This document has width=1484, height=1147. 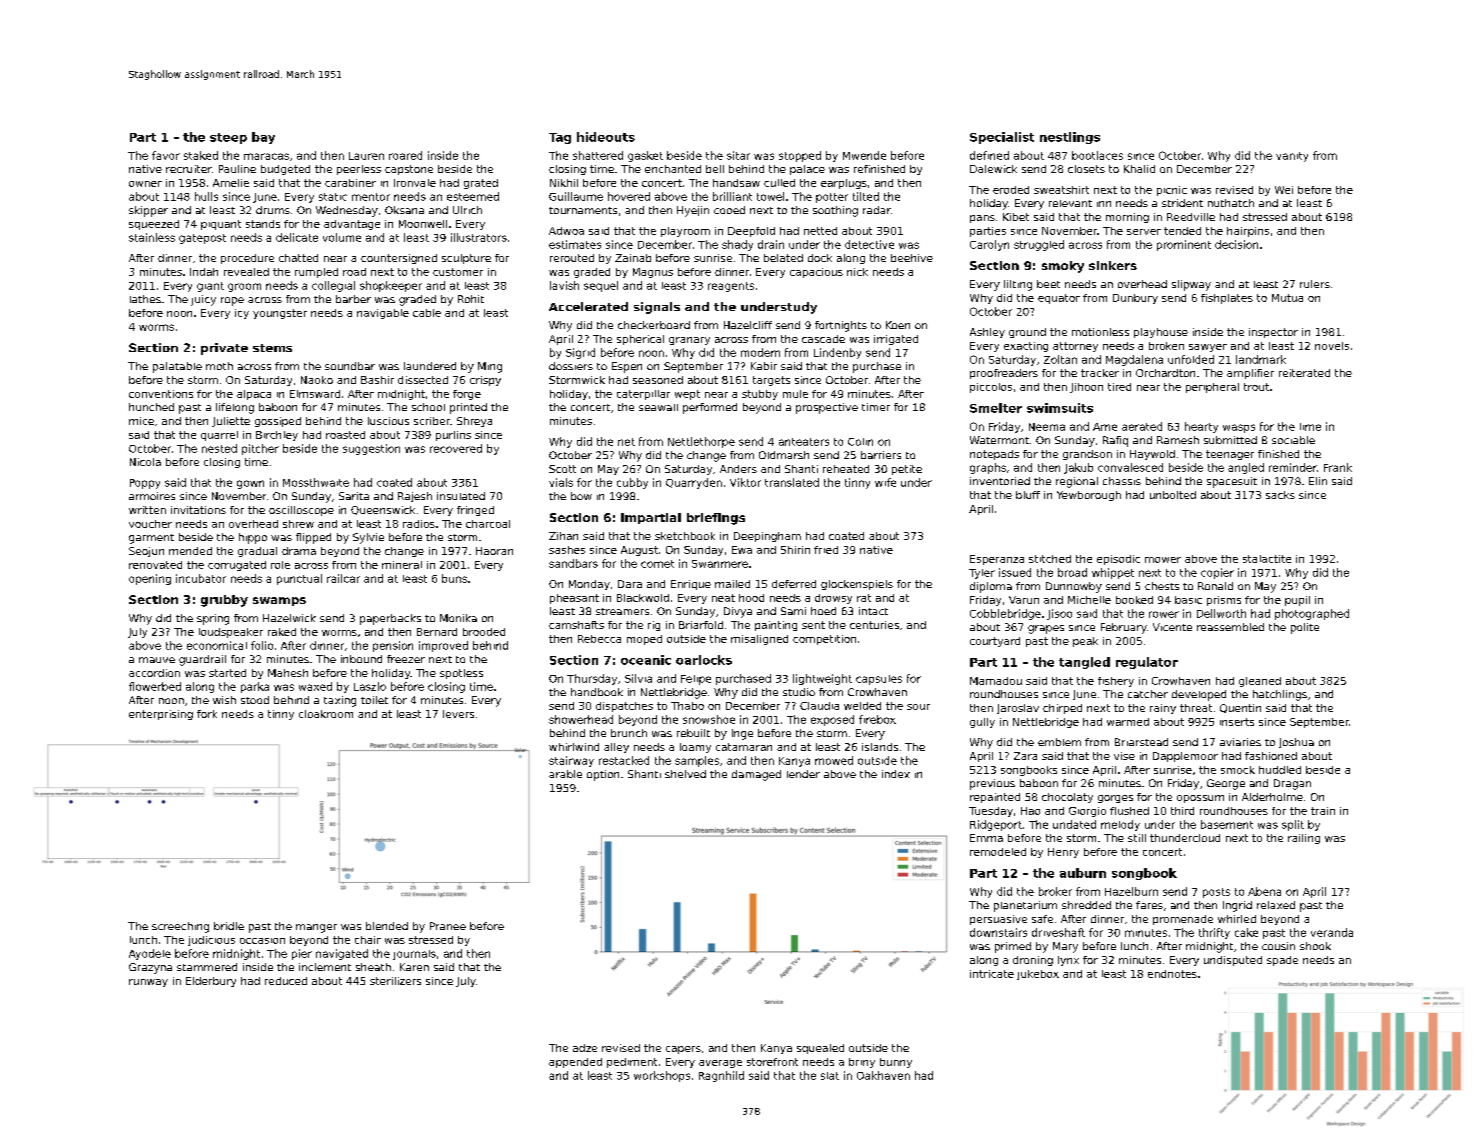 What do you see at coordinates (1292, 157) in the document?
I see `vanity` at bounding box center [1292, 157].
